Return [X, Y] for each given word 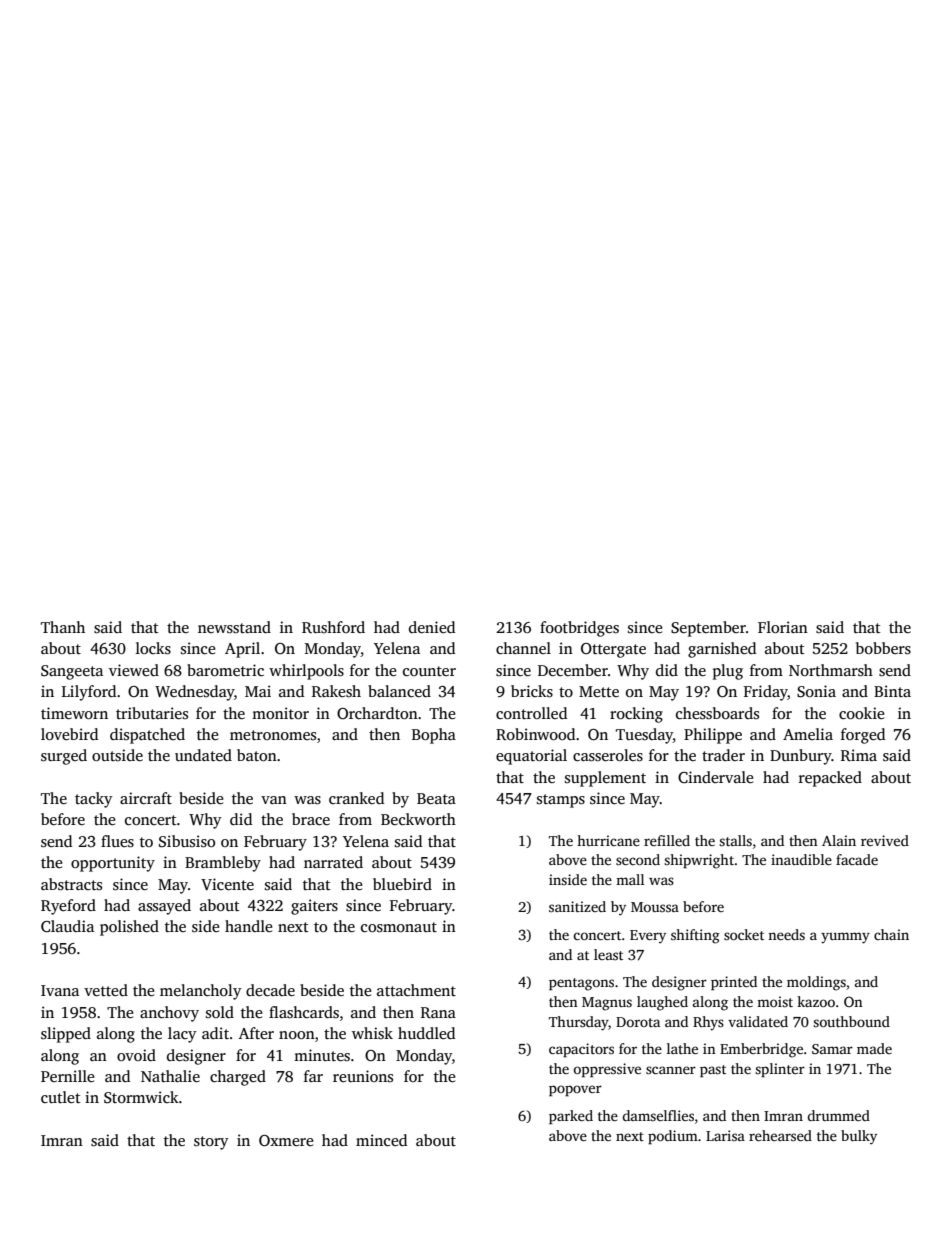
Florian [783, 627]
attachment [416, 990]
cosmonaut [399, 927]
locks [153, 648]
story [211, 1143]
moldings [816, 983]
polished [129, 928]
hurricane [608, 840]
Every [648, 936]
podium [673, 1137]
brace [311, 819]
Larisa [725, 1135]
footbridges [579, 629]
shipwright [699, 861]
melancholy [201, 992]
